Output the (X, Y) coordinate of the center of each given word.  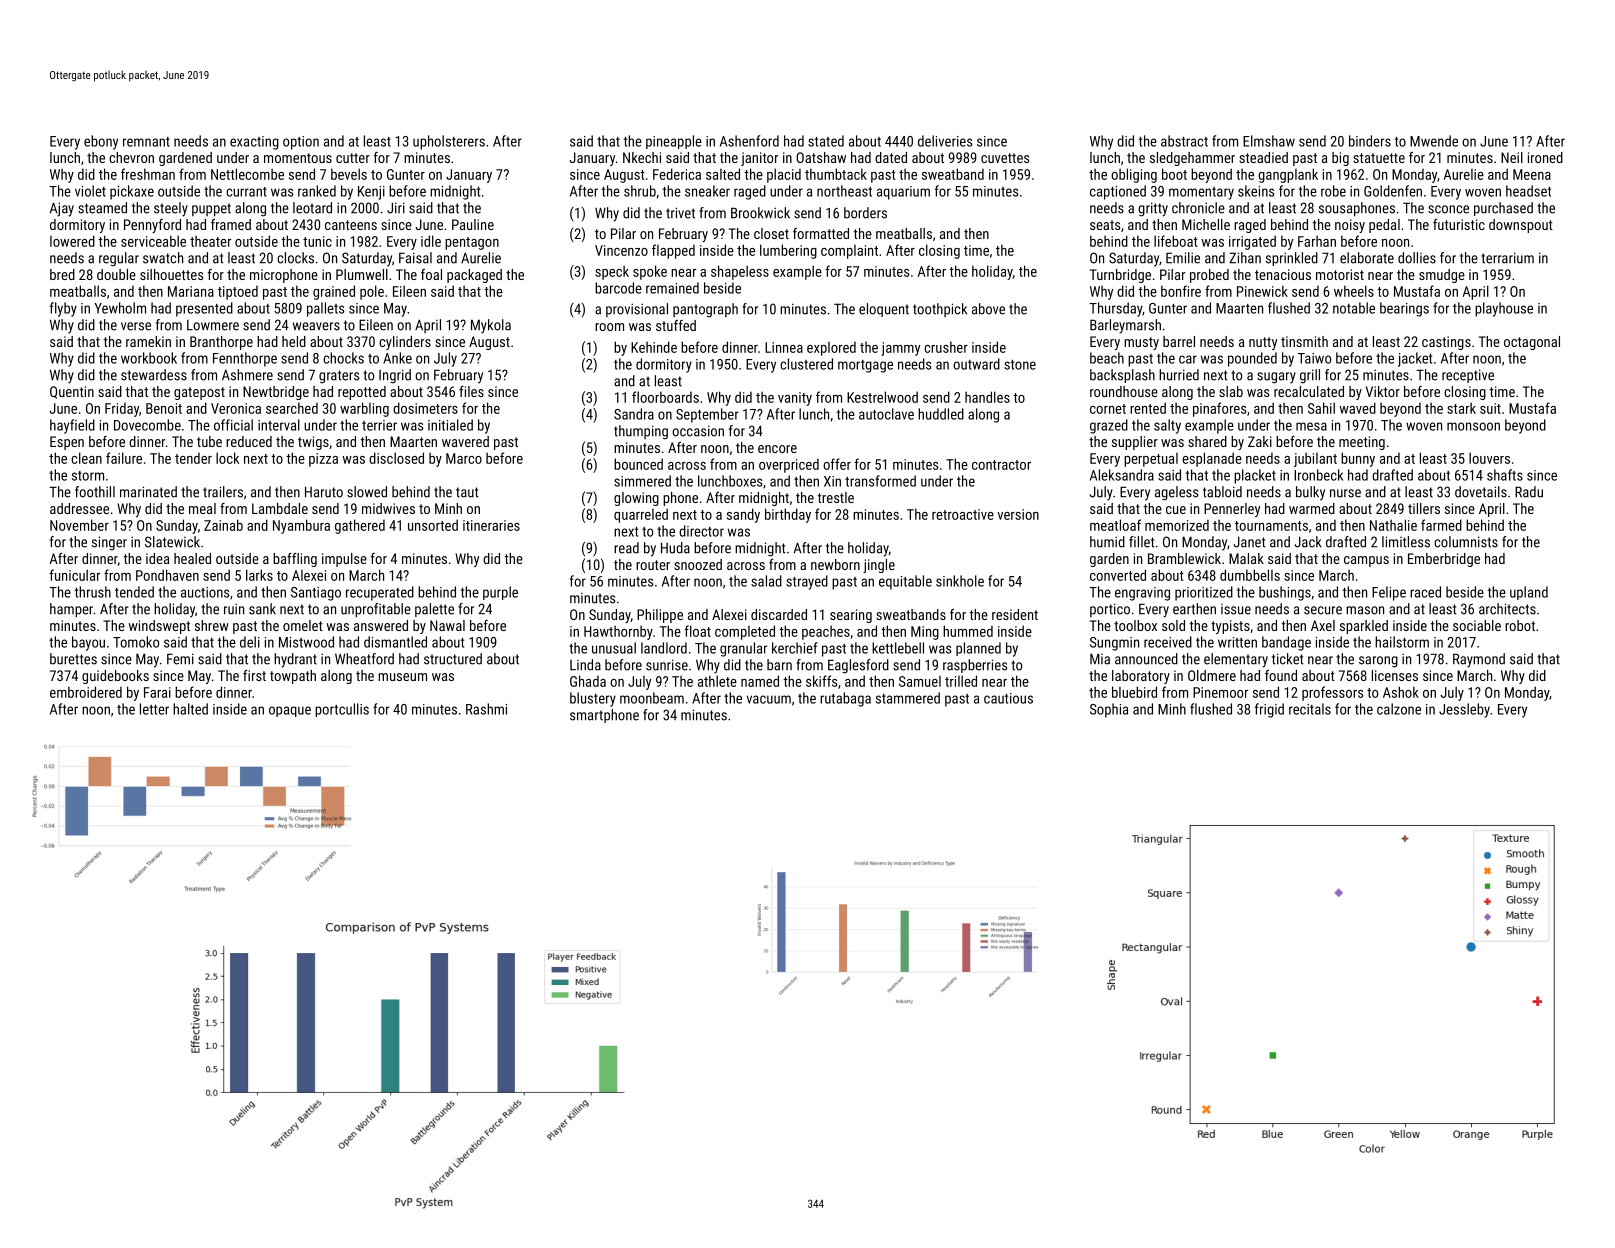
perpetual (1151, 460)
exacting (254, 143)
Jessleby (1464, 710)
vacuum (769, 699)
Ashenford (749, 141)
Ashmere (247, 375)
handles (987, 397)
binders (1370, 141)
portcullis (342, 710)
